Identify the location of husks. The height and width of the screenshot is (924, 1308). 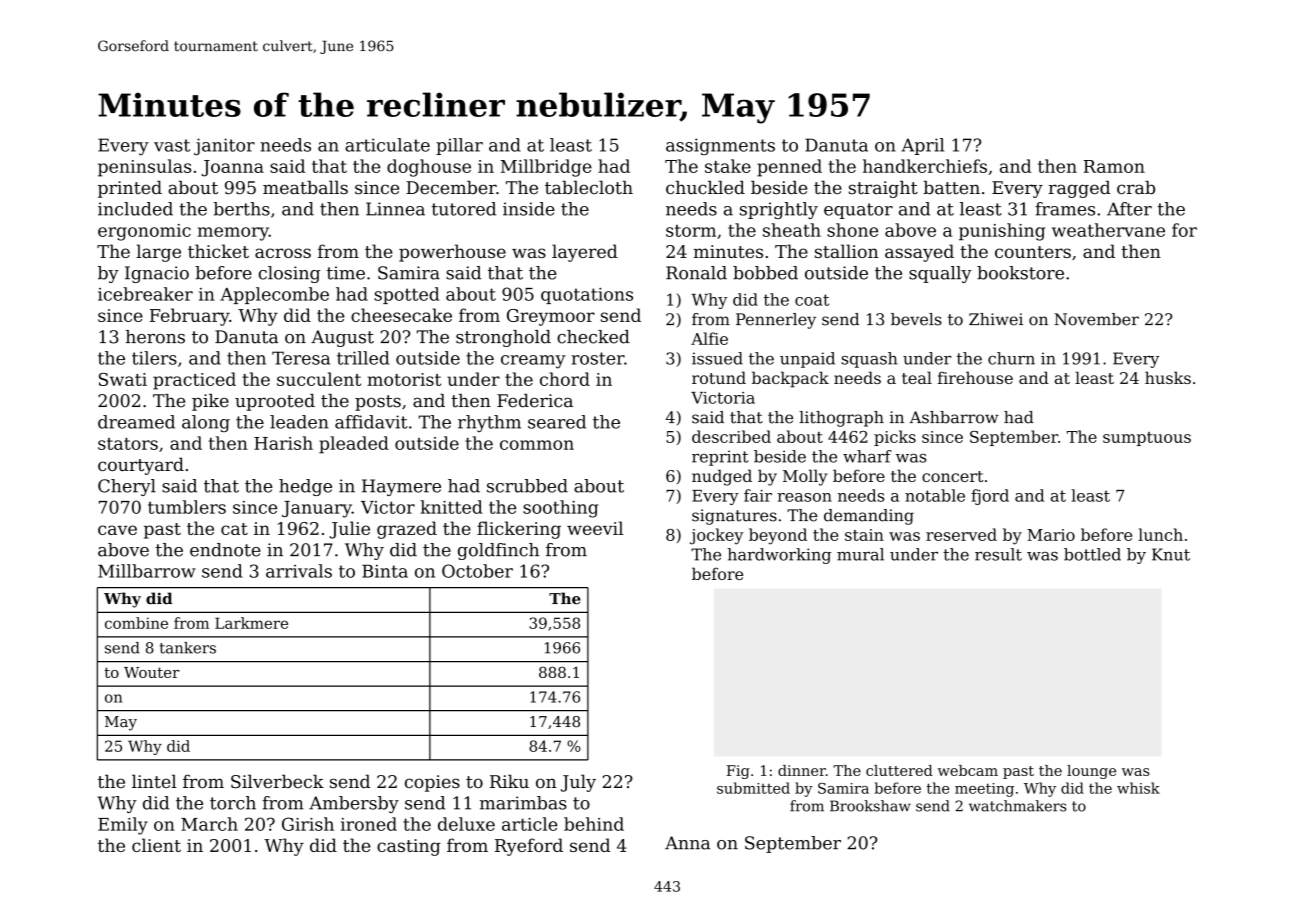
(1168, 377).
